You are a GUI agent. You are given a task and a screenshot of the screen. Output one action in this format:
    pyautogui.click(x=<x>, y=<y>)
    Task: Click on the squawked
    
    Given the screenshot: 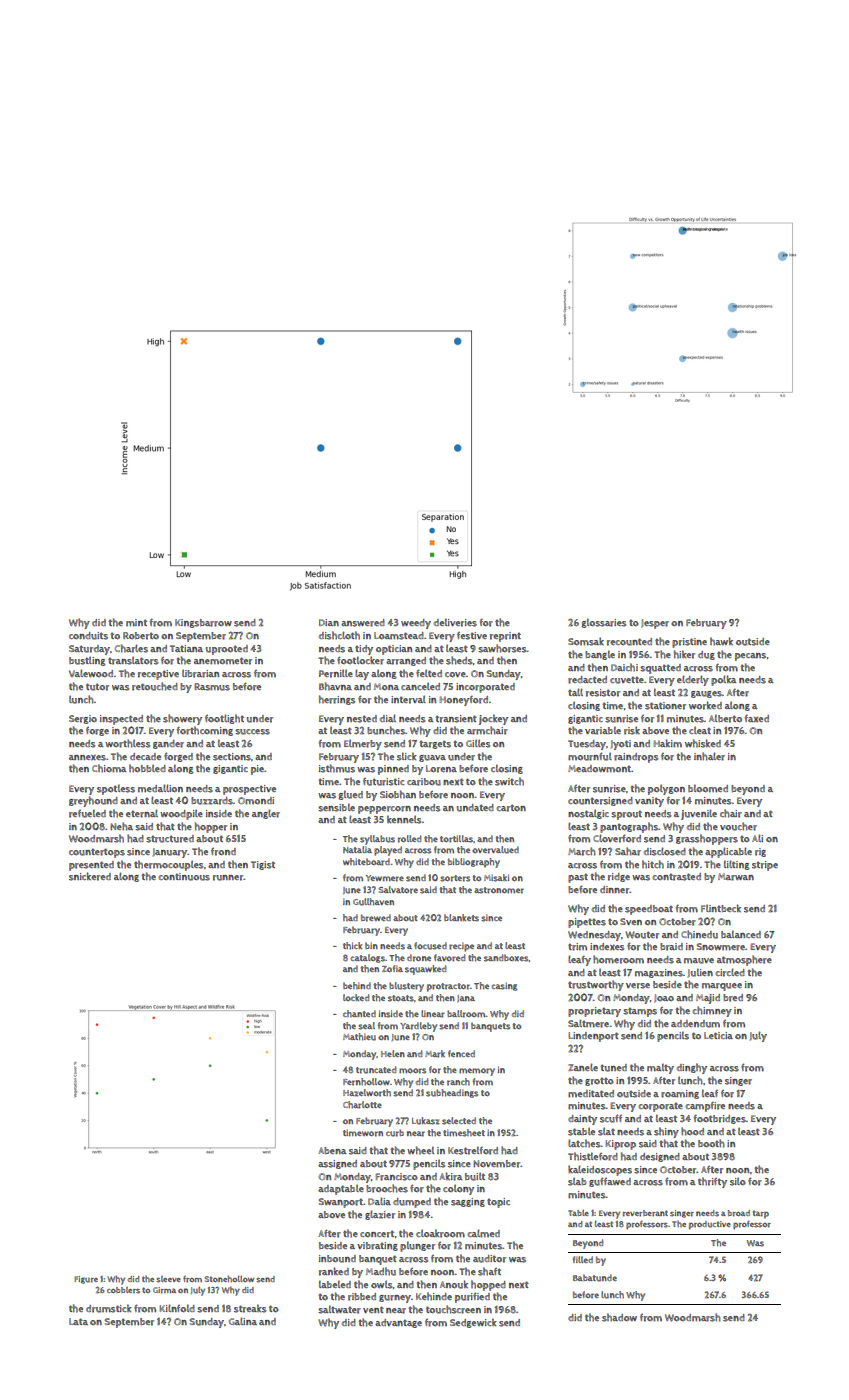 What is the action you would take?
    pyautogui.click(x=425, y=970)
